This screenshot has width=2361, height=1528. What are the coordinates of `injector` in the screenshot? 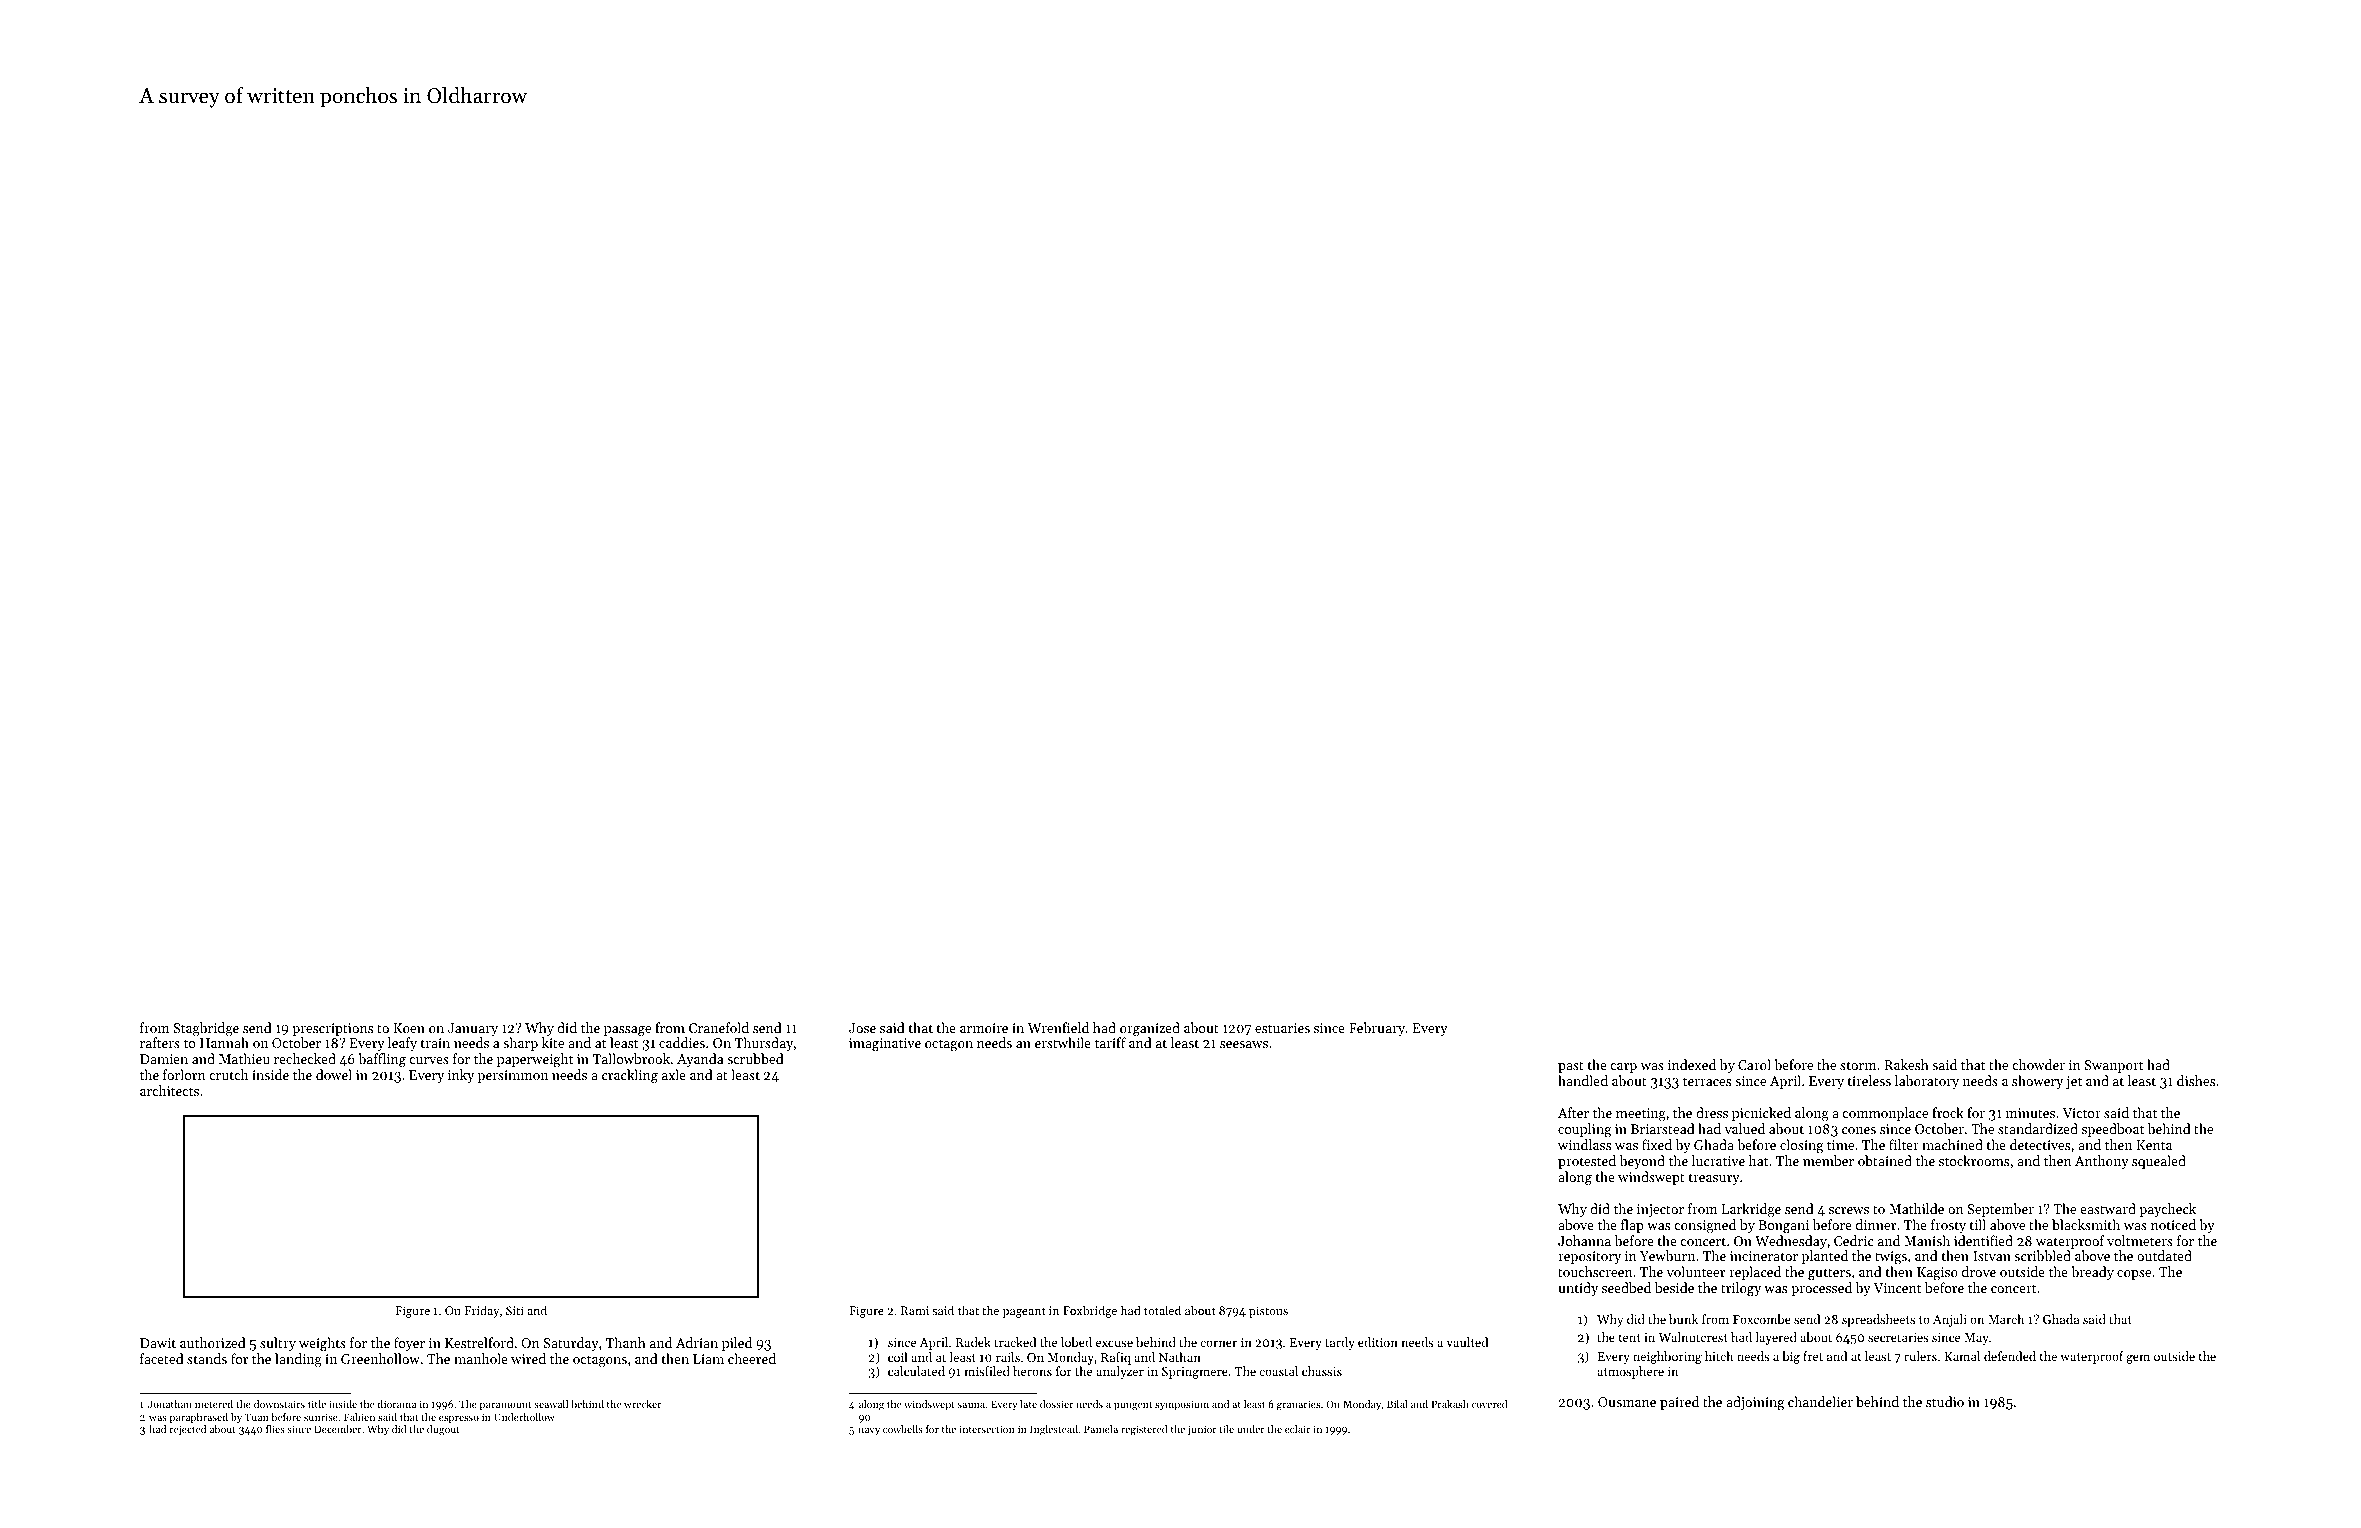 It's located at (1660, 1210).
